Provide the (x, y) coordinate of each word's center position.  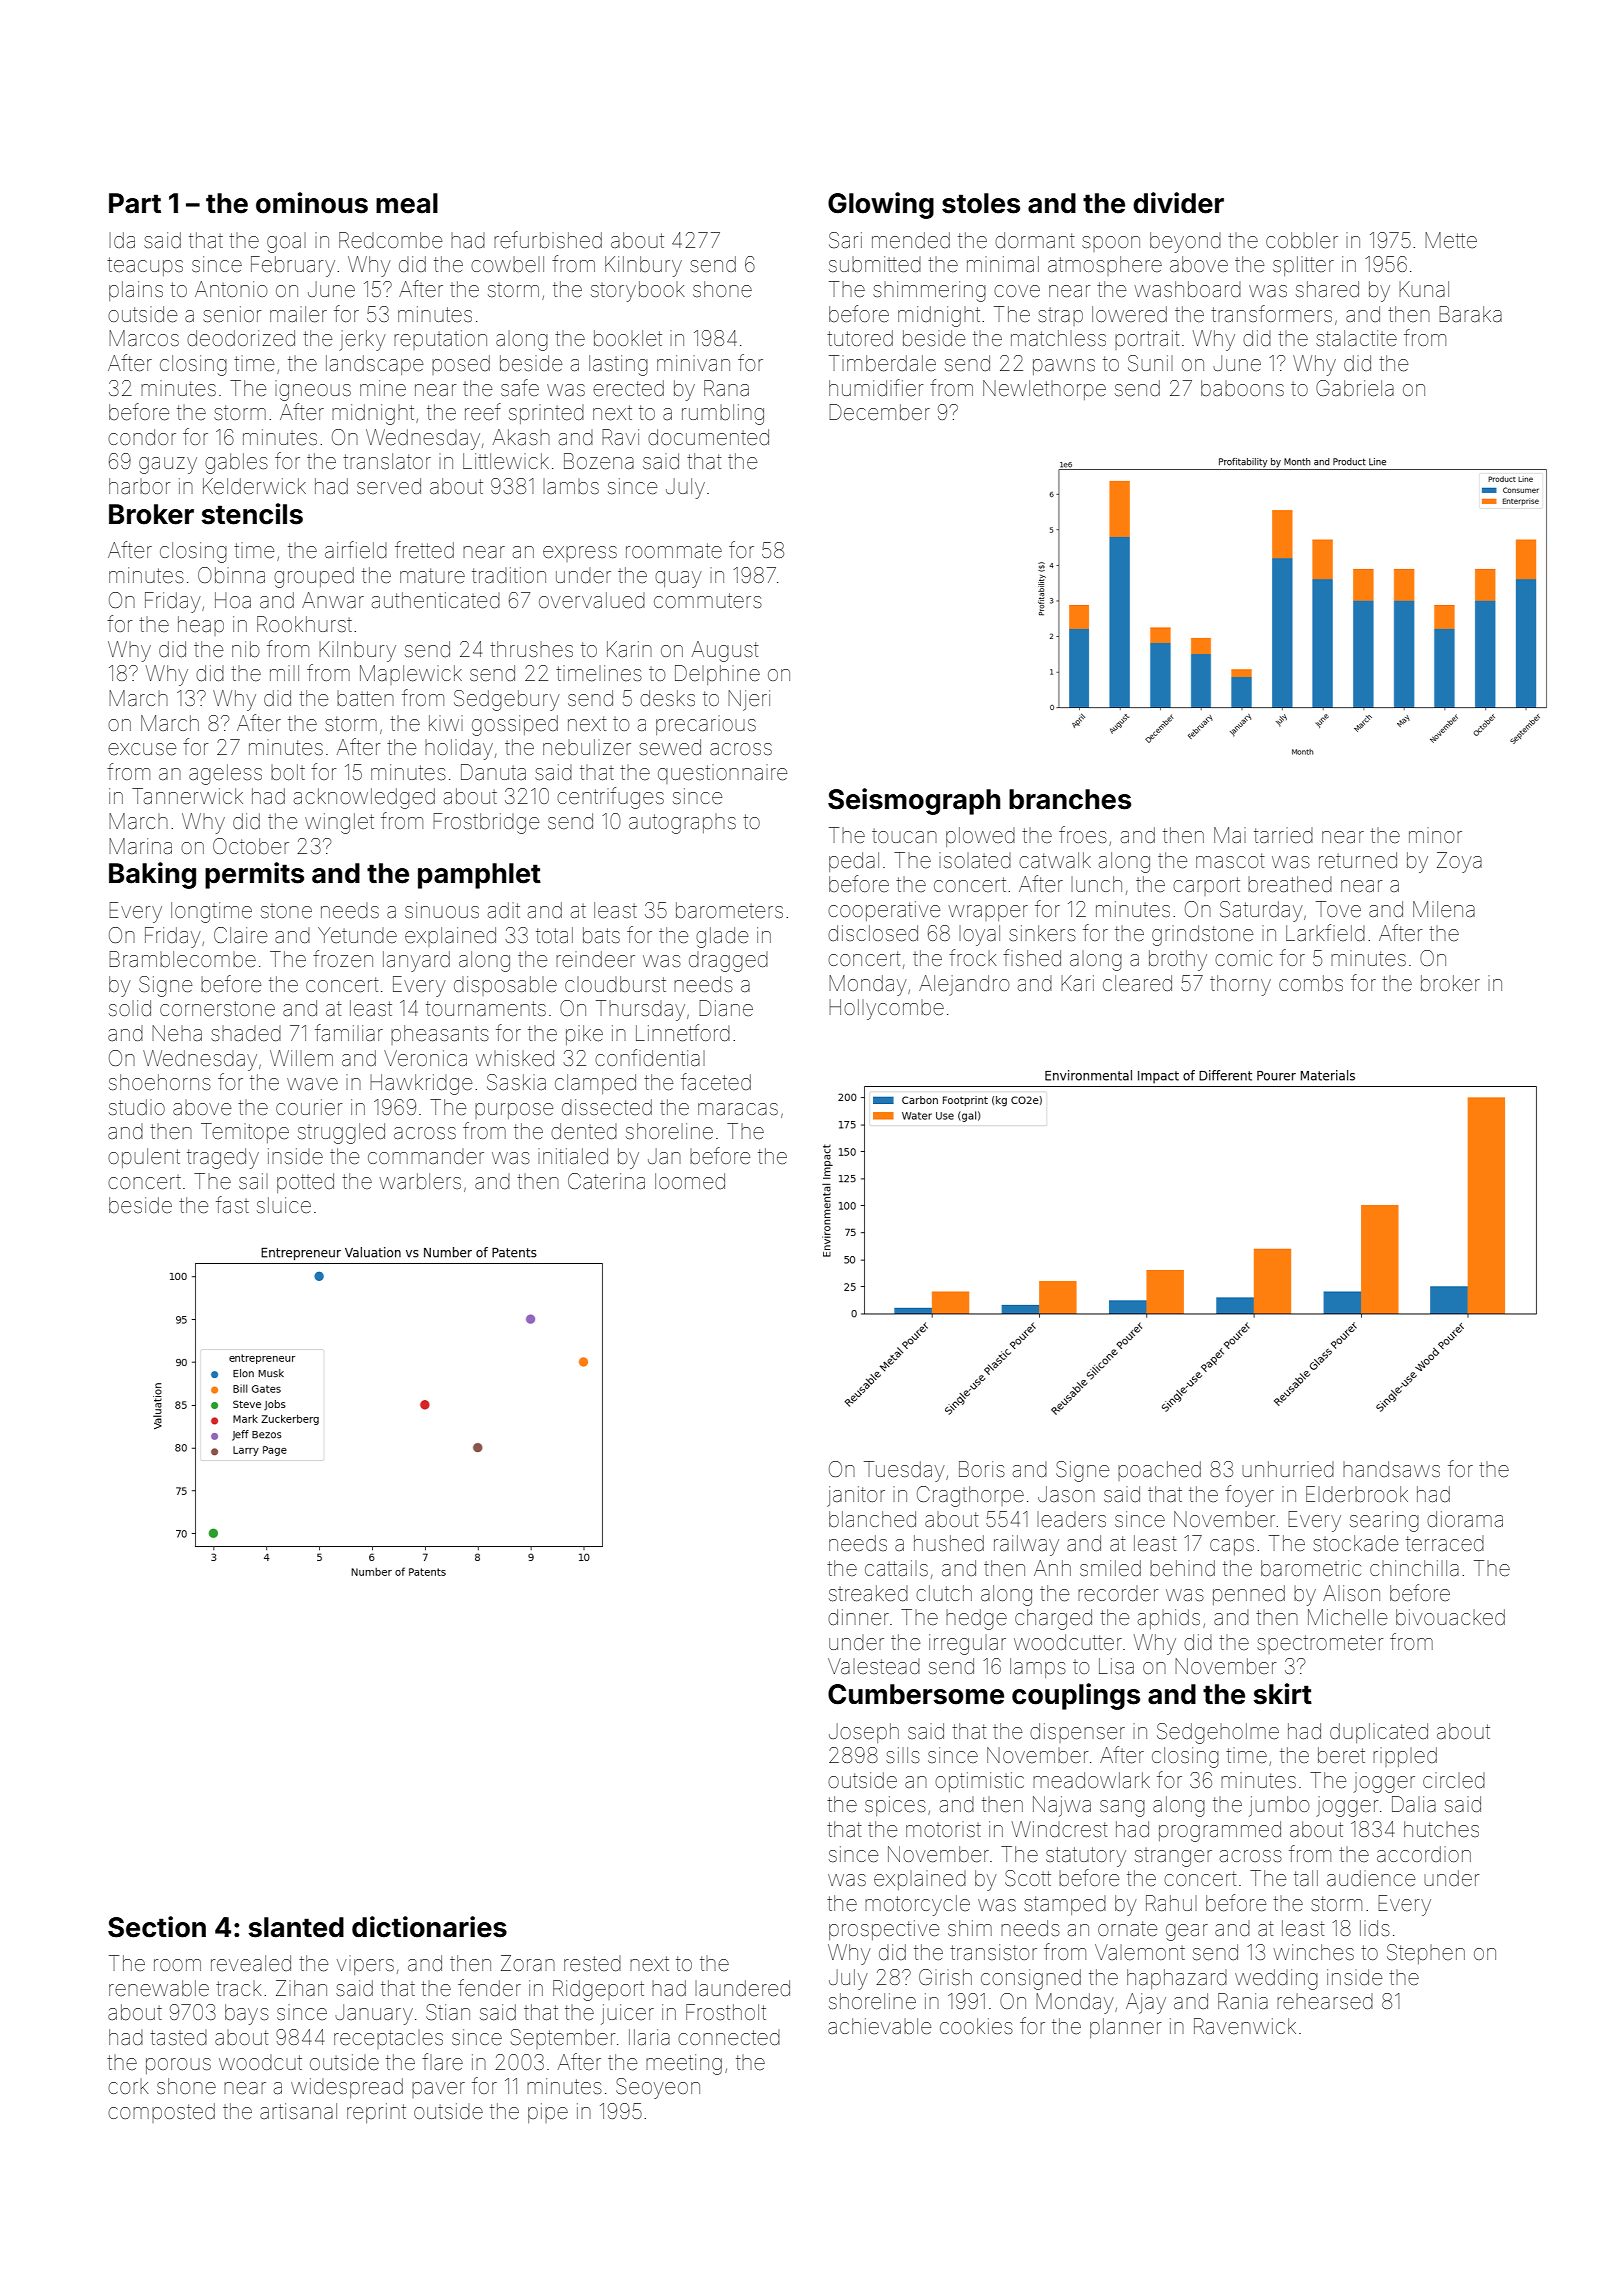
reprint (376, 2113)
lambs (571, 486)
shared (1327, 289)
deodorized (241, 338)
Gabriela (1355, 388)
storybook (637, 291)
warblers (420, 1181)
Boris (982, 1469)
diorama (1465, 1519)
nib (246, 649)
